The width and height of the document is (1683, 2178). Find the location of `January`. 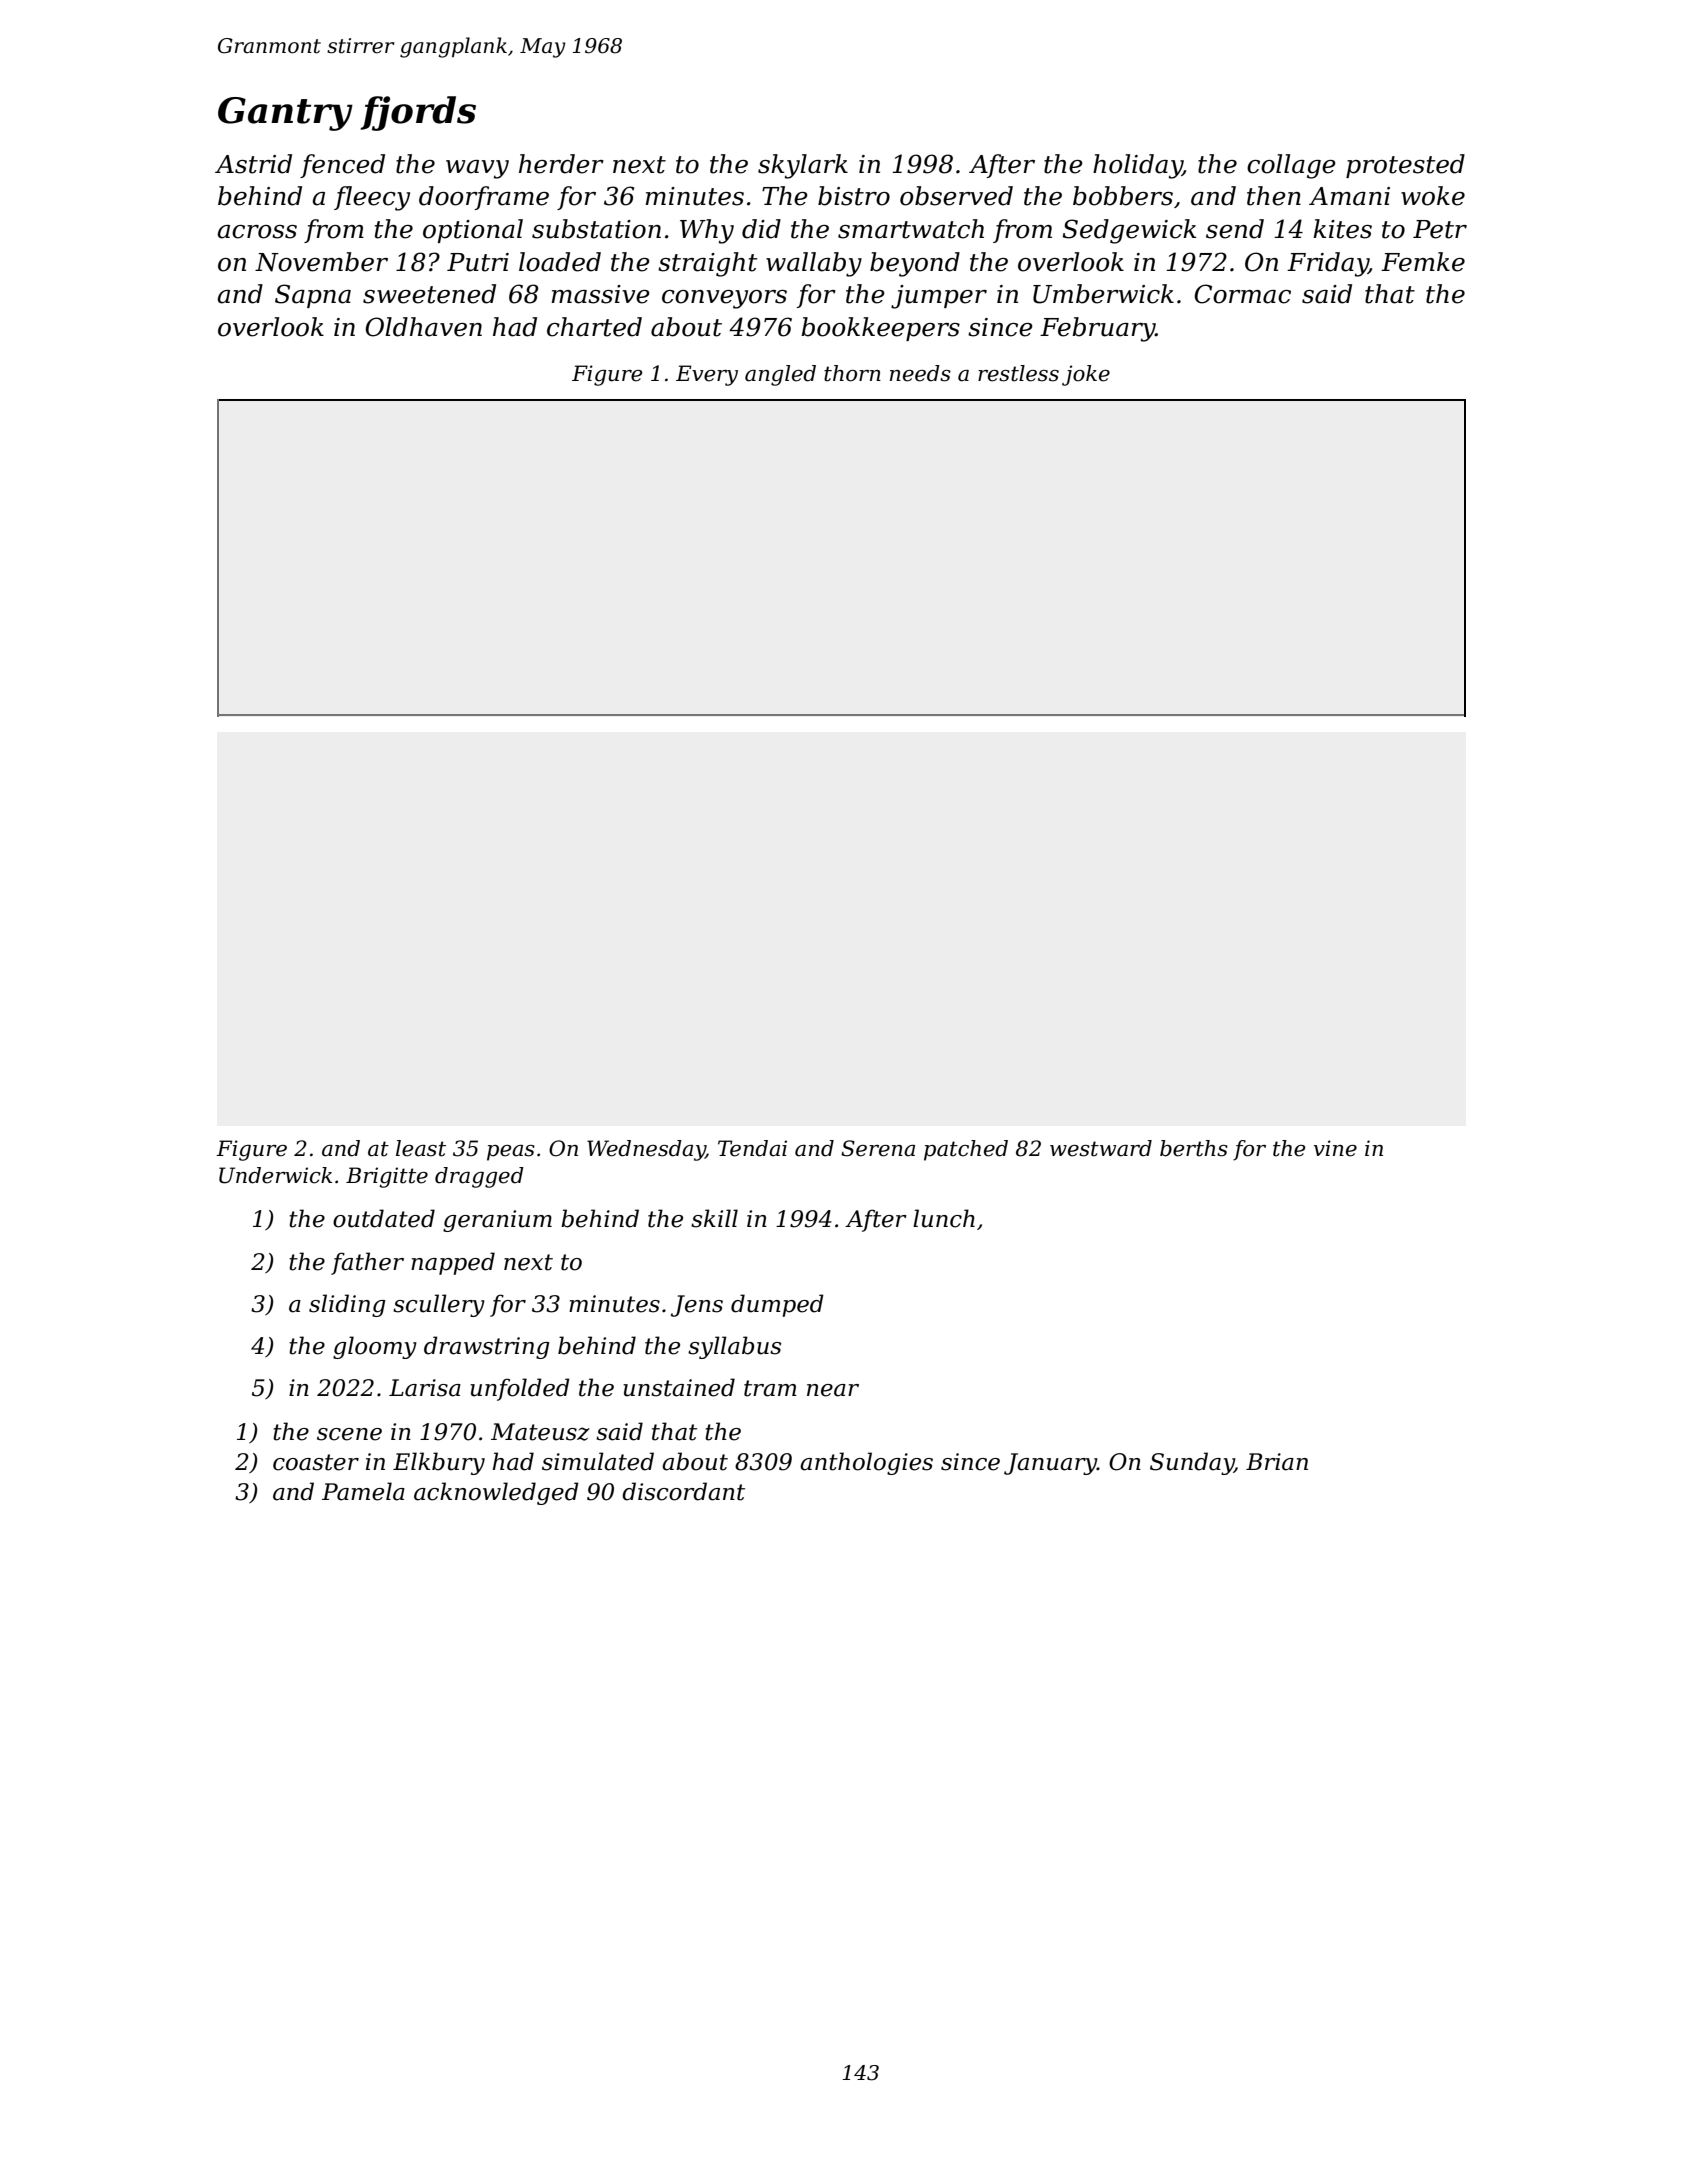

January is located at coordinates (1050, 1464).
